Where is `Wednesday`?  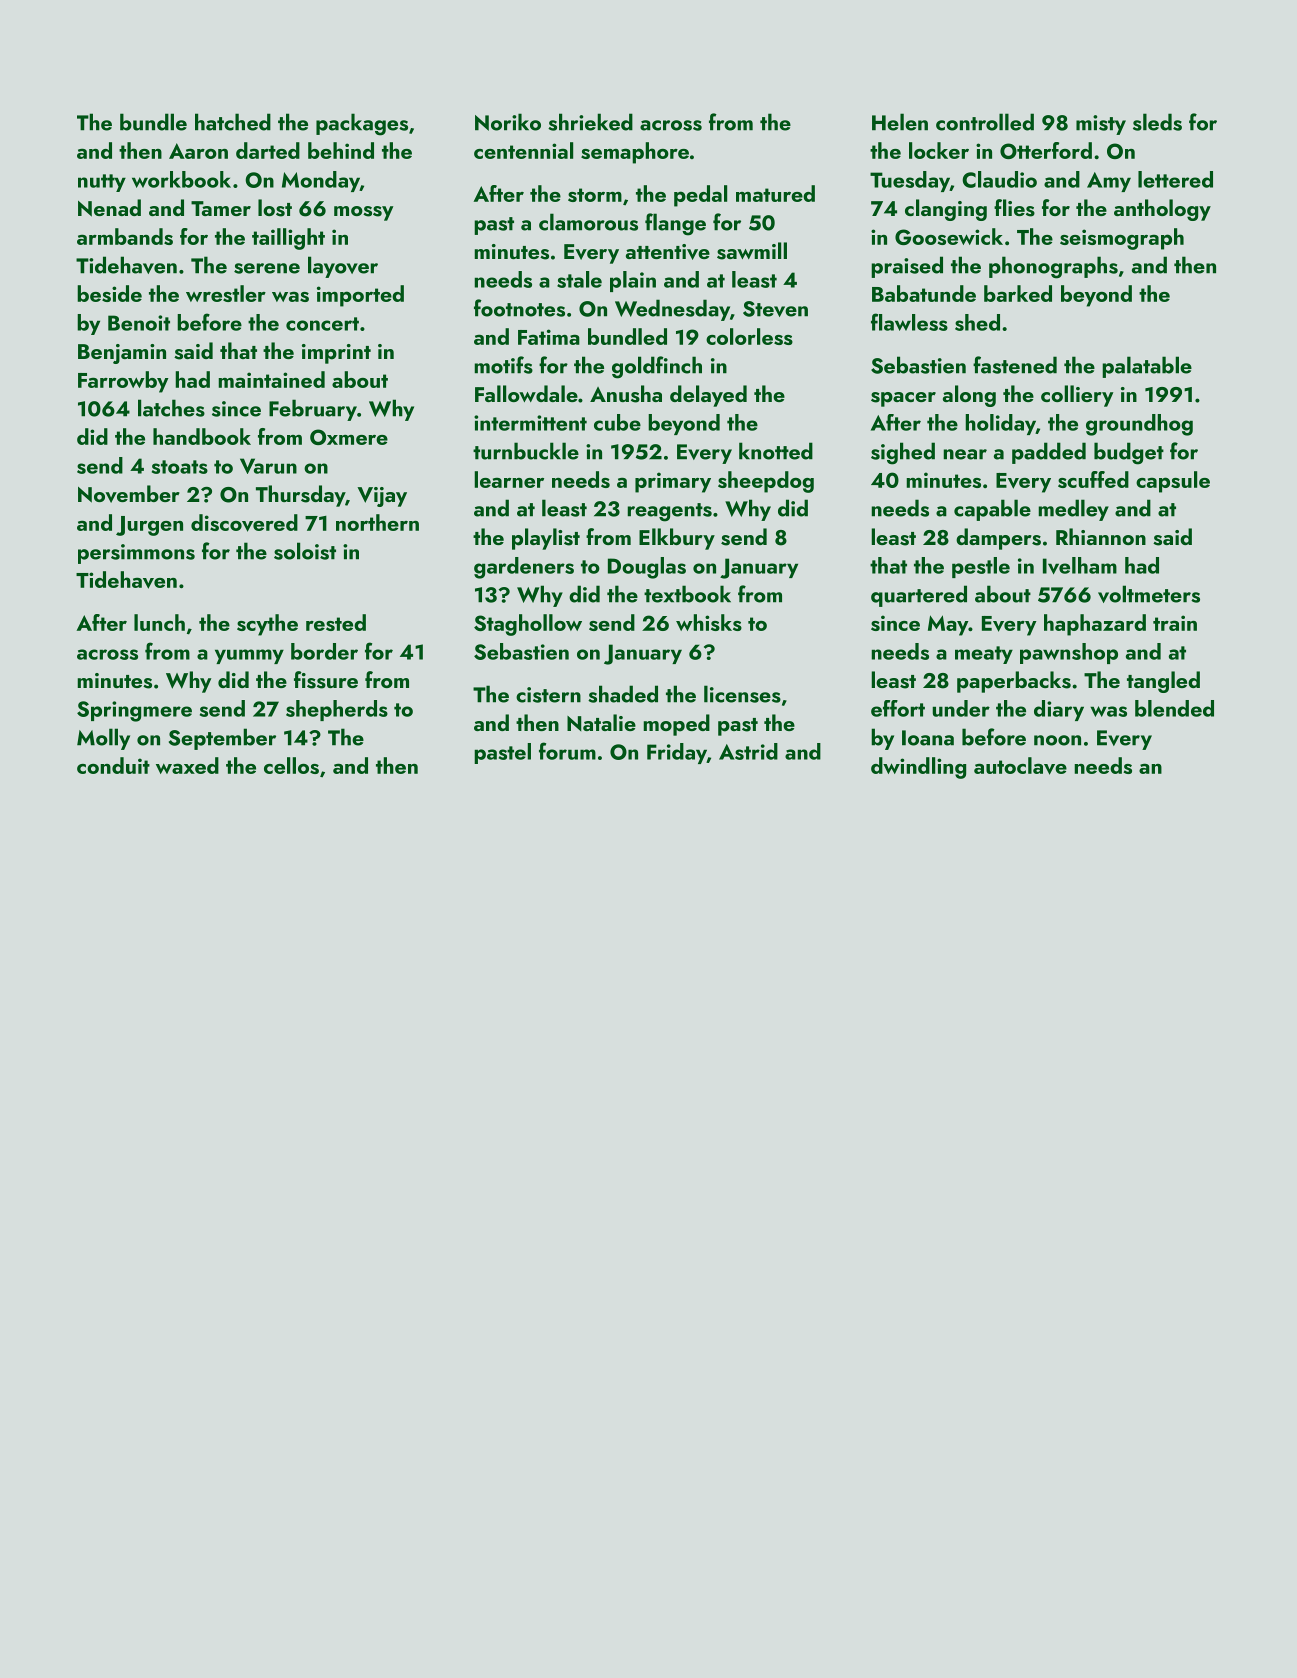 Wednesday is located at coordinates (672, 310).
